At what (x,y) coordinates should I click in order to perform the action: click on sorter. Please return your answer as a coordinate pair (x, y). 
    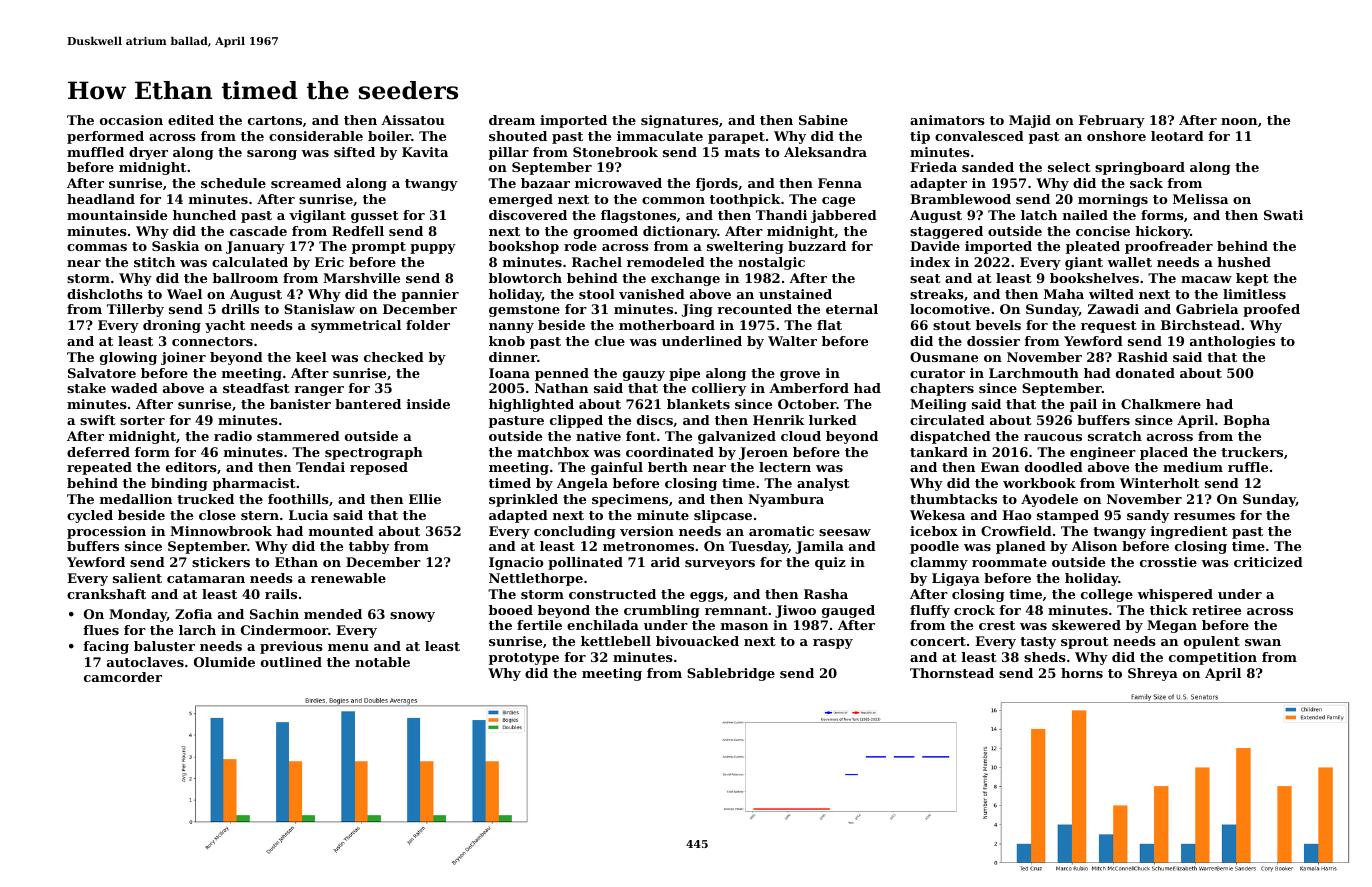
    Looking at the image, I should click on (142, 420).
